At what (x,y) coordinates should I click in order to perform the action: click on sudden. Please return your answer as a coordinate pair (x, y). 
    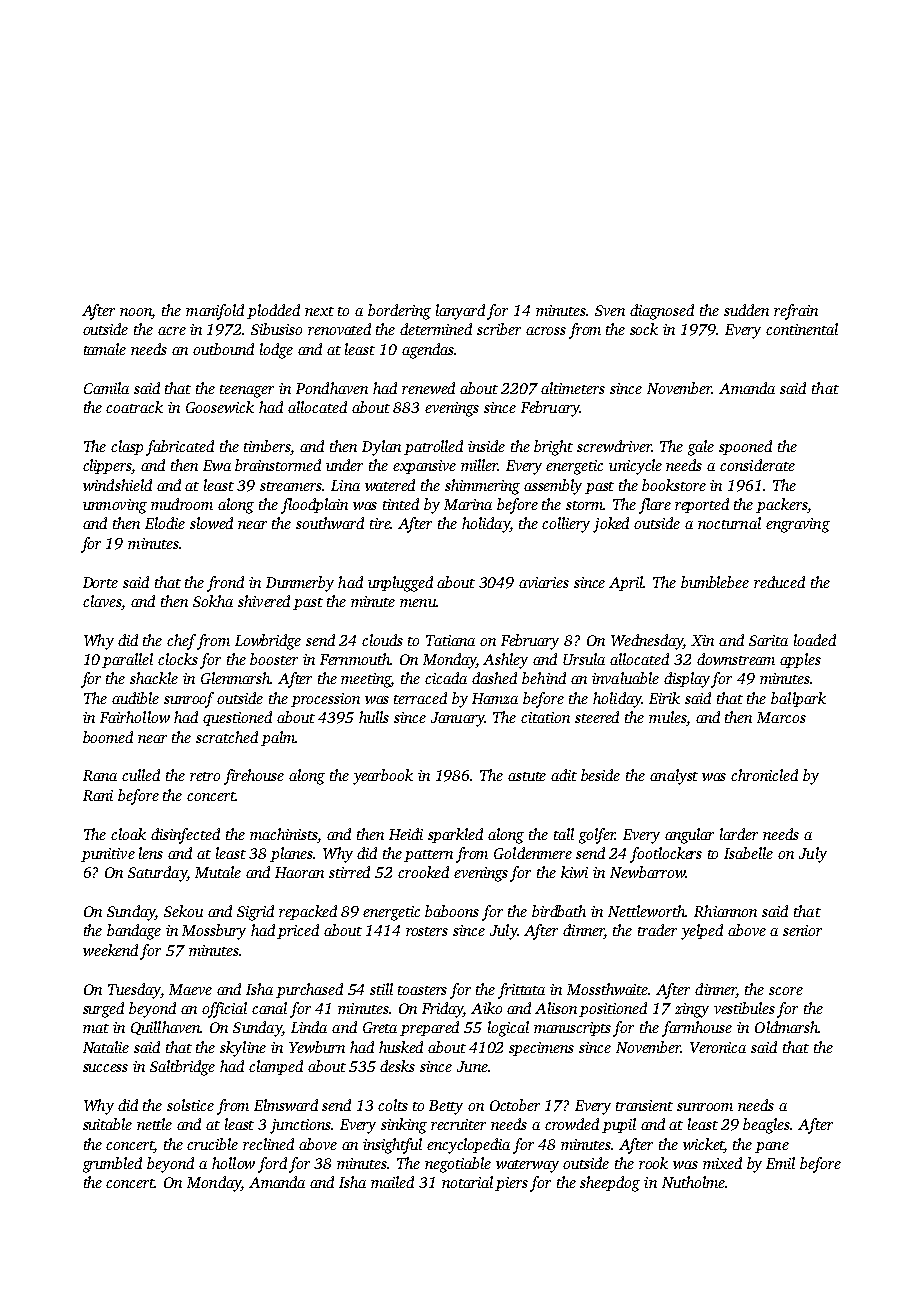
    Looking at the image, I should click on (746, 310).
